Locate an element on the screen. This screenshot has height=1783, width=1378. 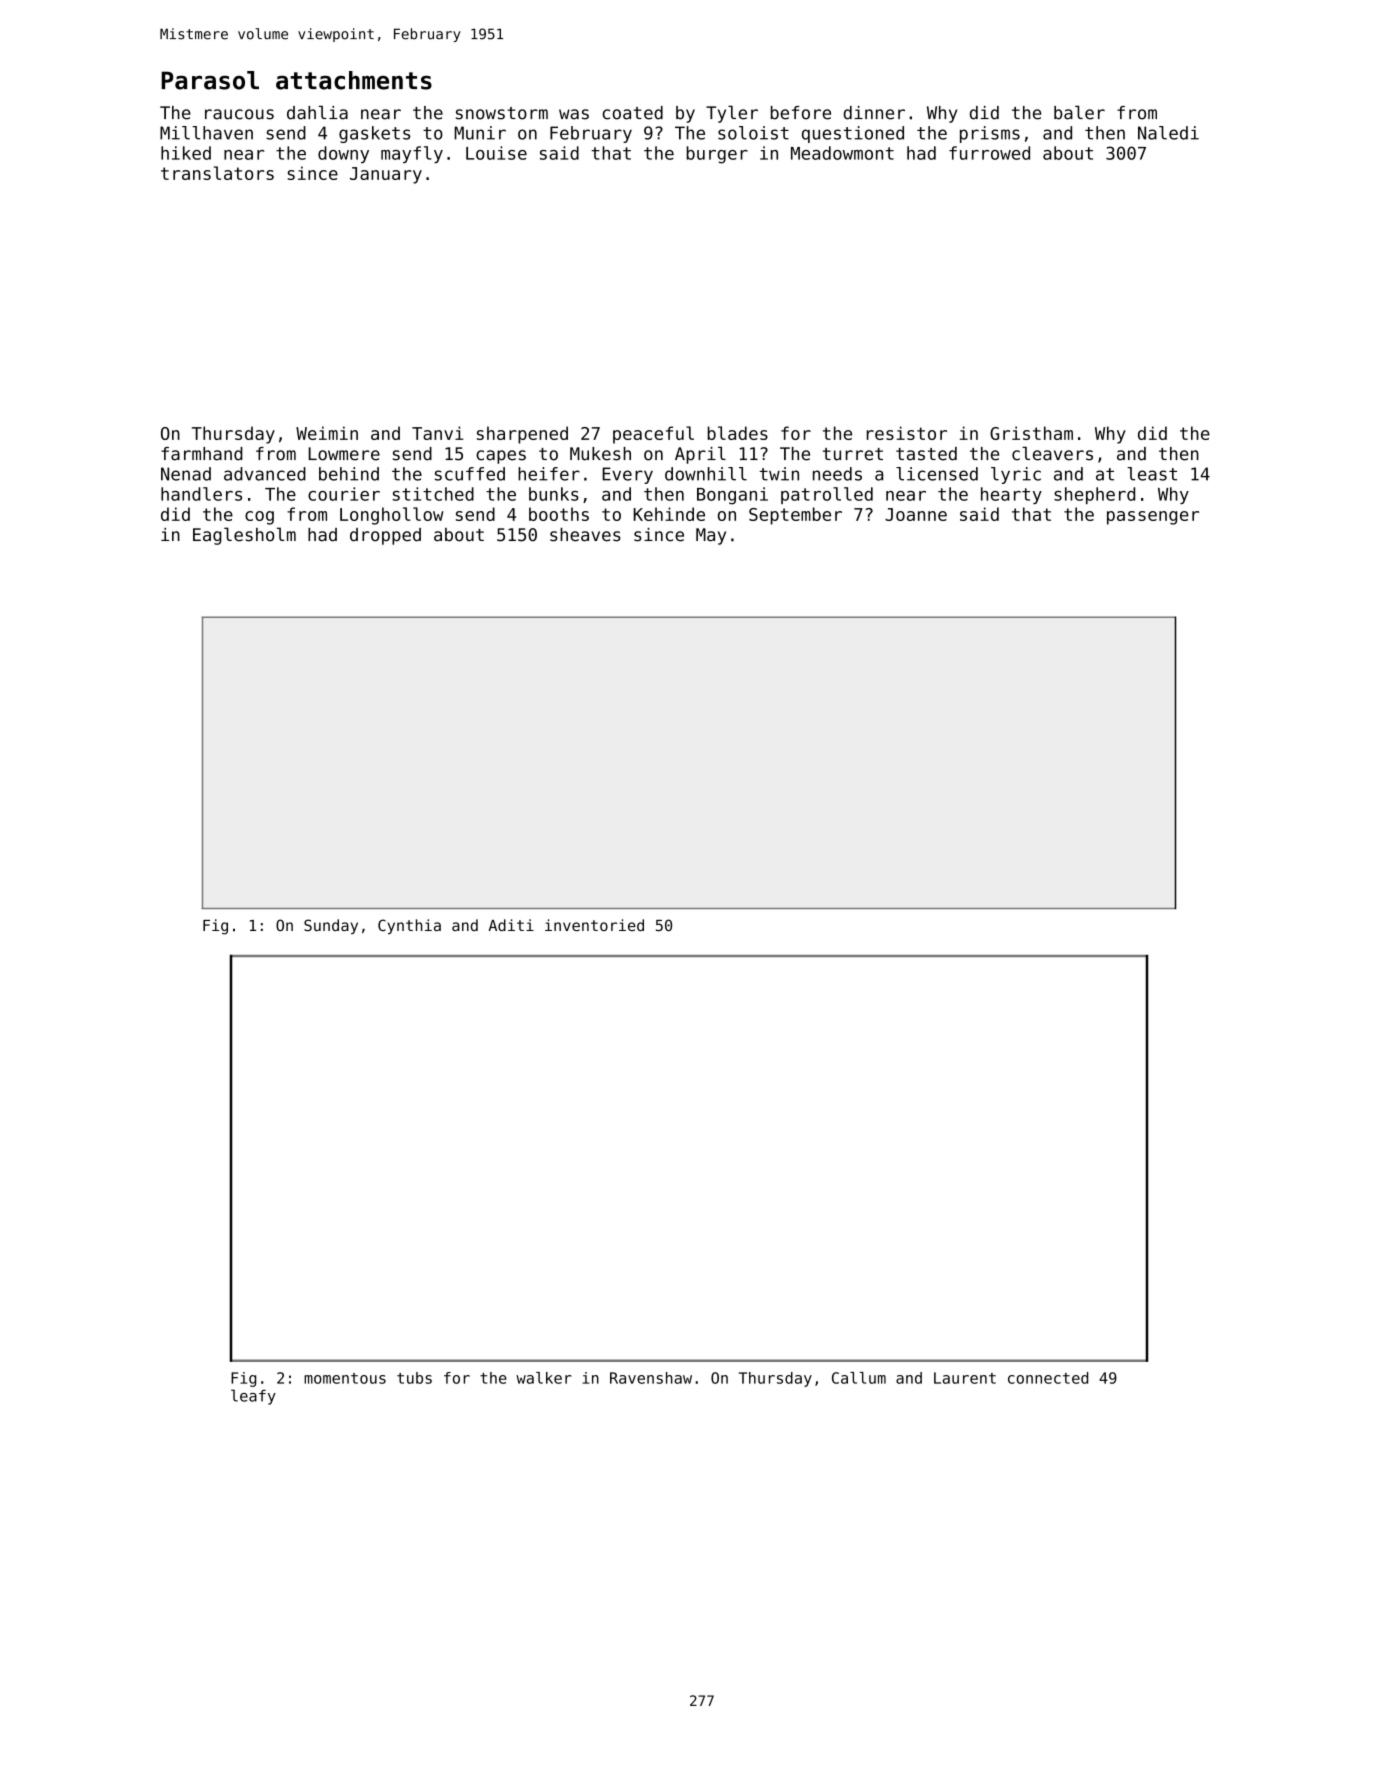
Gristham is located at coordinates (1031, 433).
